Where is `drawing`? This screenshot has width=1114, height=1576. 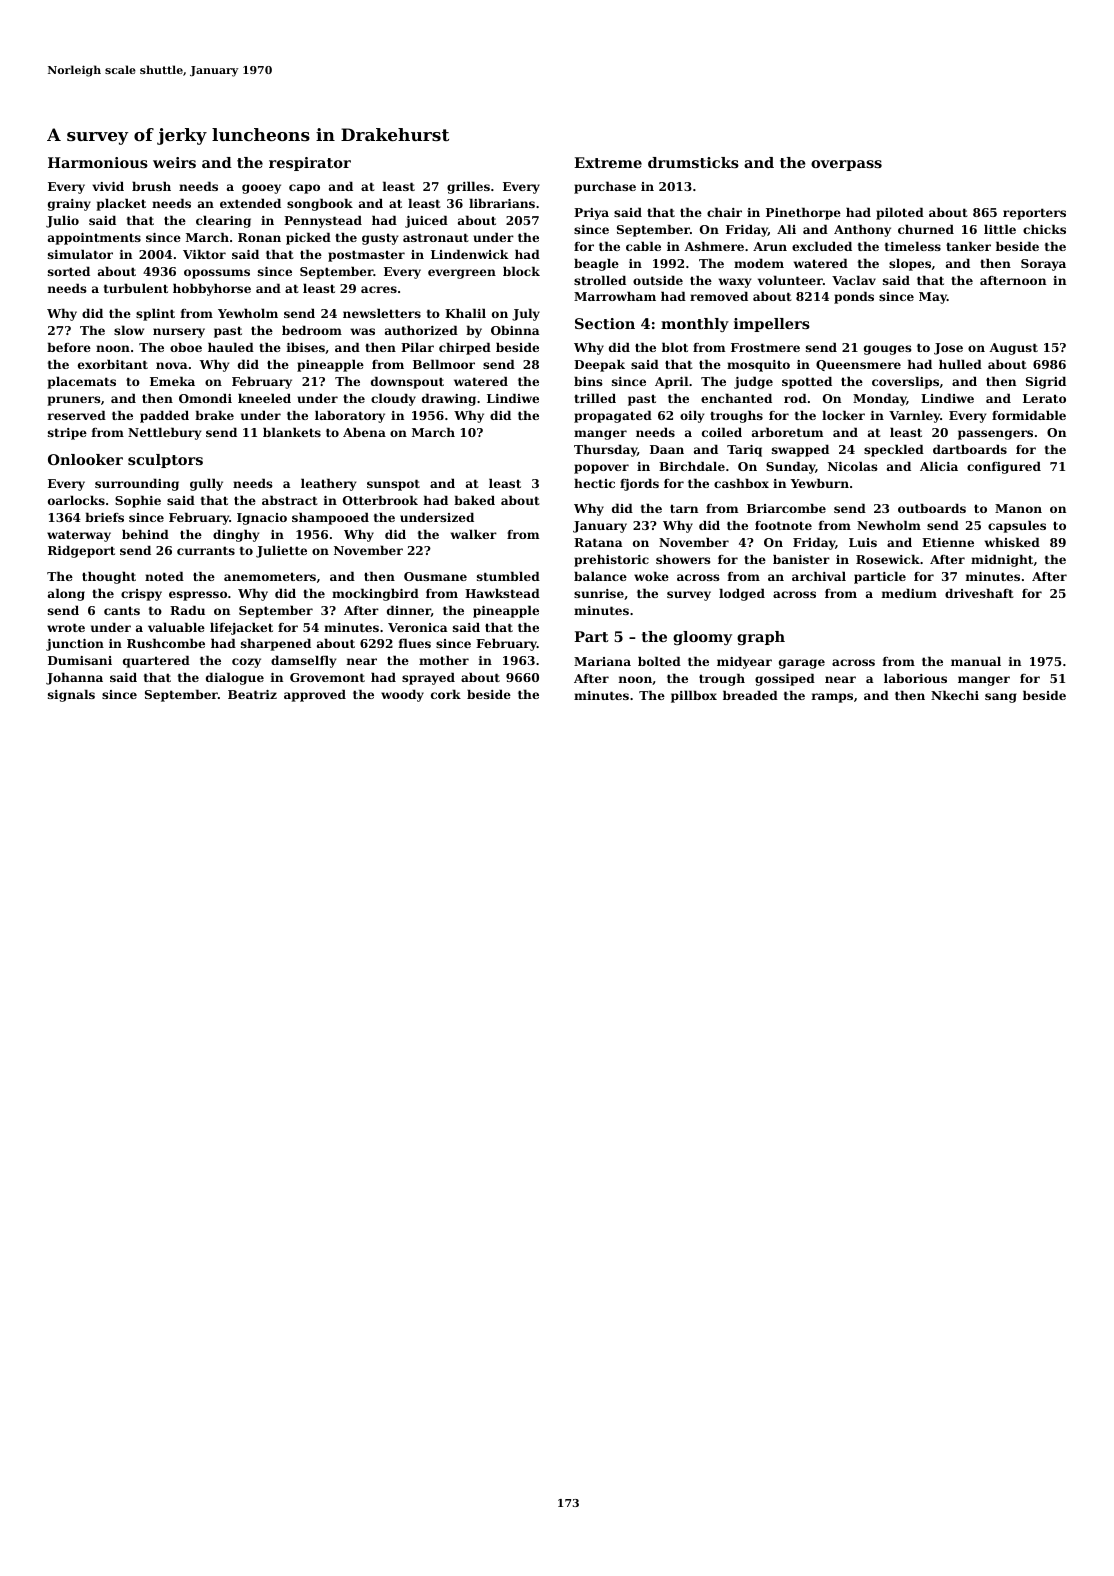
drawing is located at coordinates (449, 399).
